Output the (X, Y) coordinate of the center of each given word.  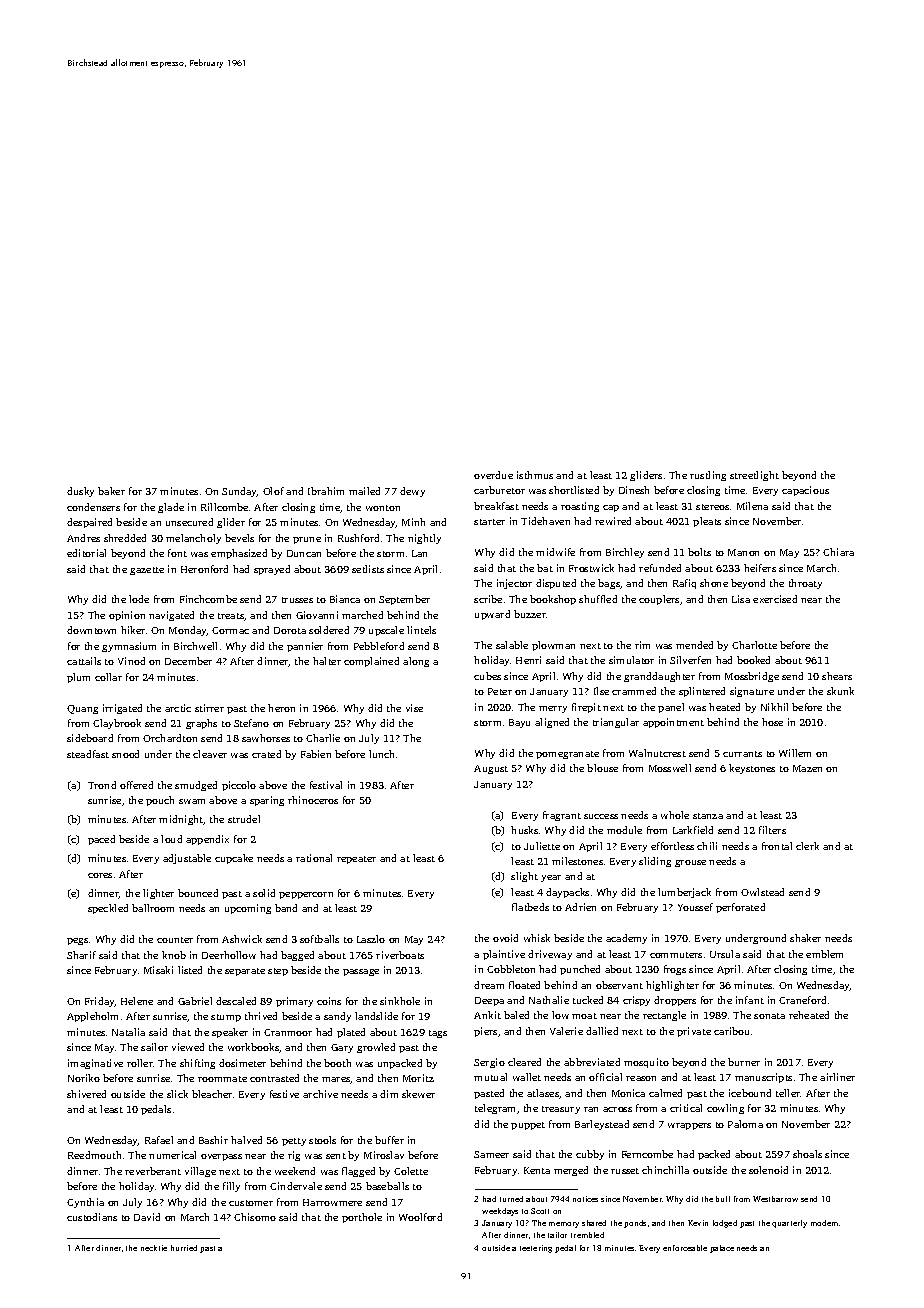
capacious (805, 491)
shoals (807, 1154)
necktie (154, 1248)
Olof (273, 491)
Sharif (81, 955)
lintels (421, 630)
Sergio (489, 1063)
